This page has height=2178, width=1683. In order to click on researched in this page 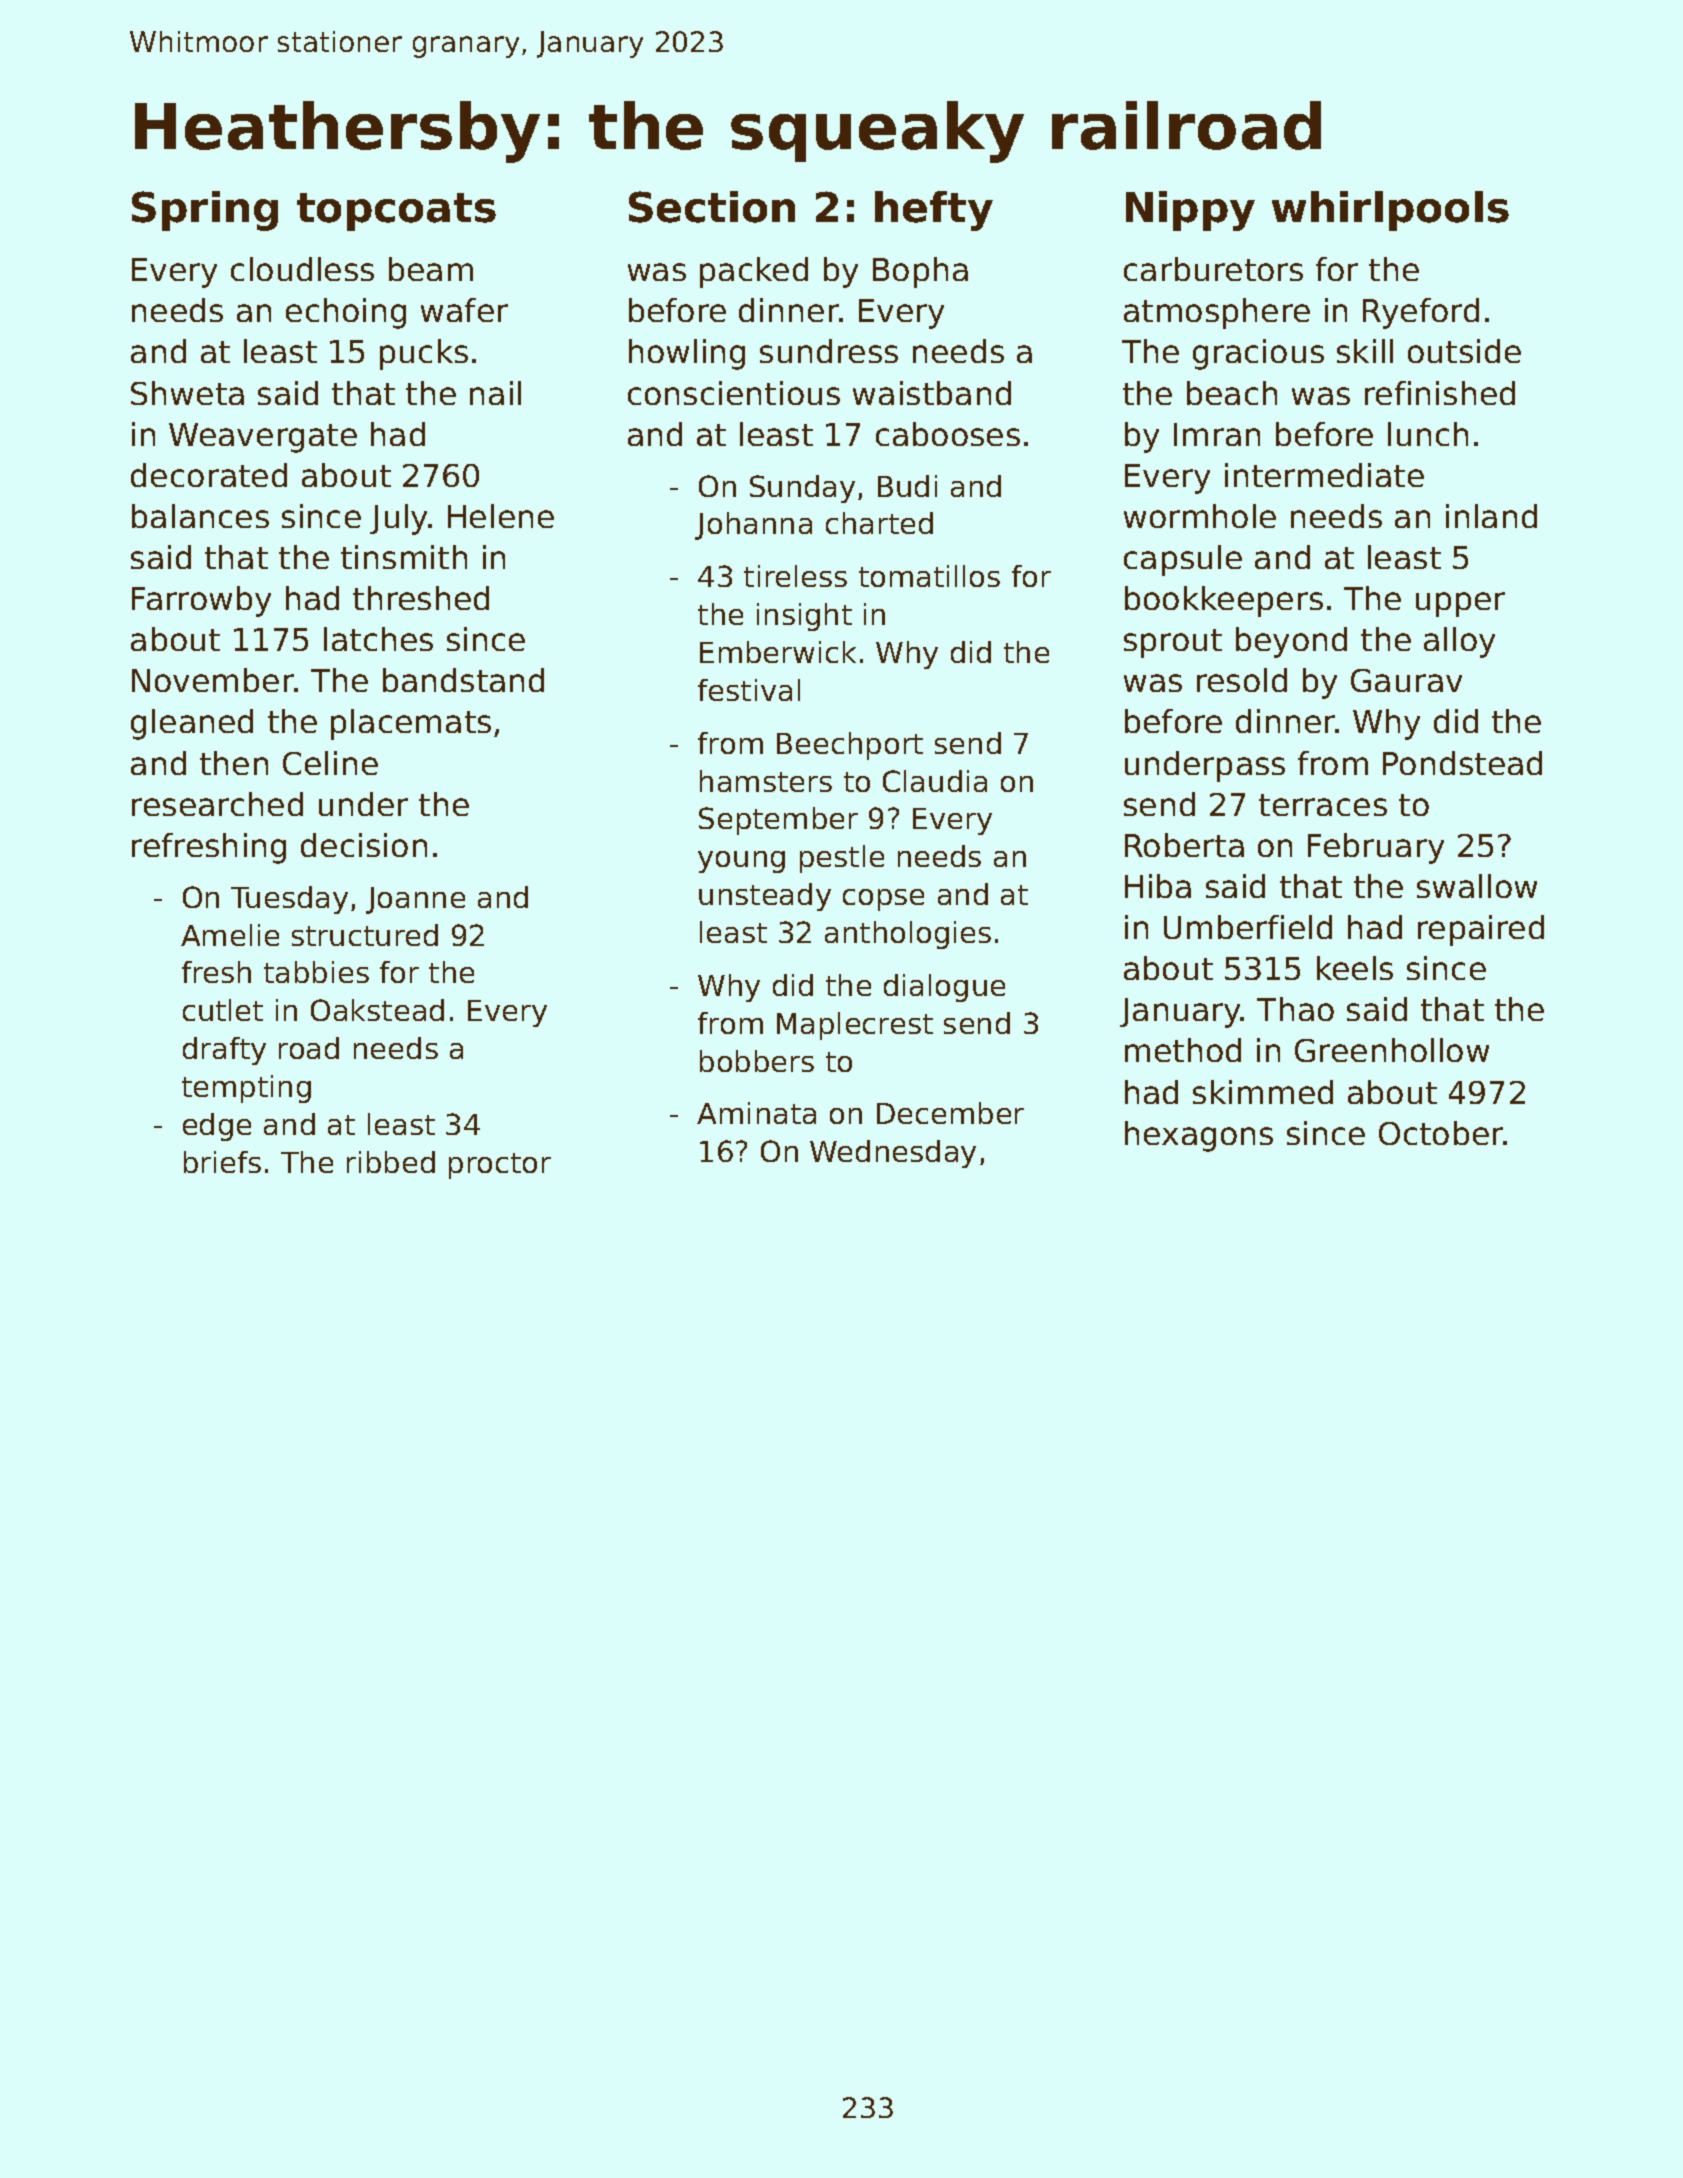, I will do `click(217, 804)`.
